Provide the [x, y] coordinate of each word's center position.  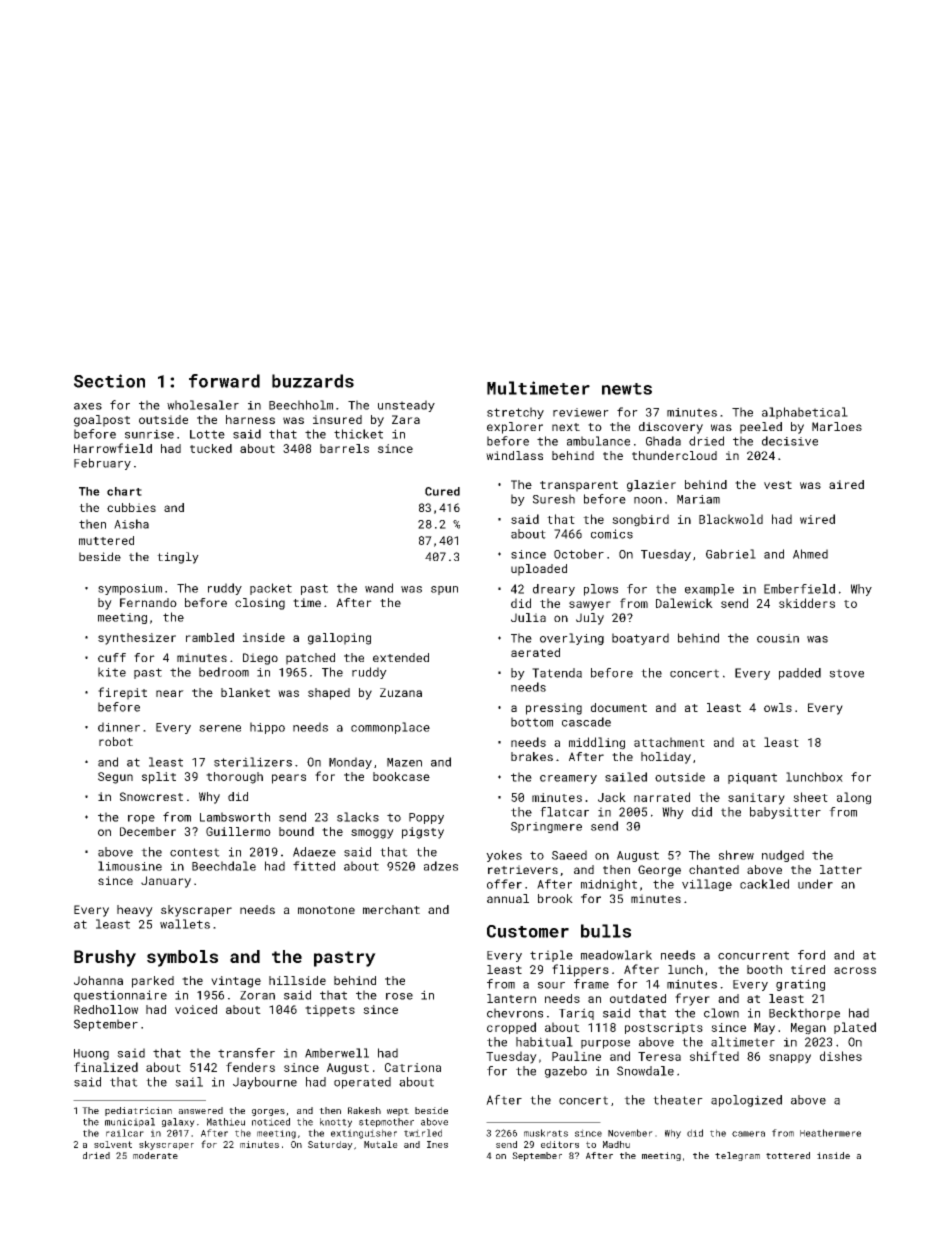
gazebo [566, 1072]
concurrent [753, 955]
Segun [115, 778]
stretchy [515, 413]
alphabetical [805, 413]
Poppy [426, 818]
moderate [155, 1155]
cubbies [131, 507]
